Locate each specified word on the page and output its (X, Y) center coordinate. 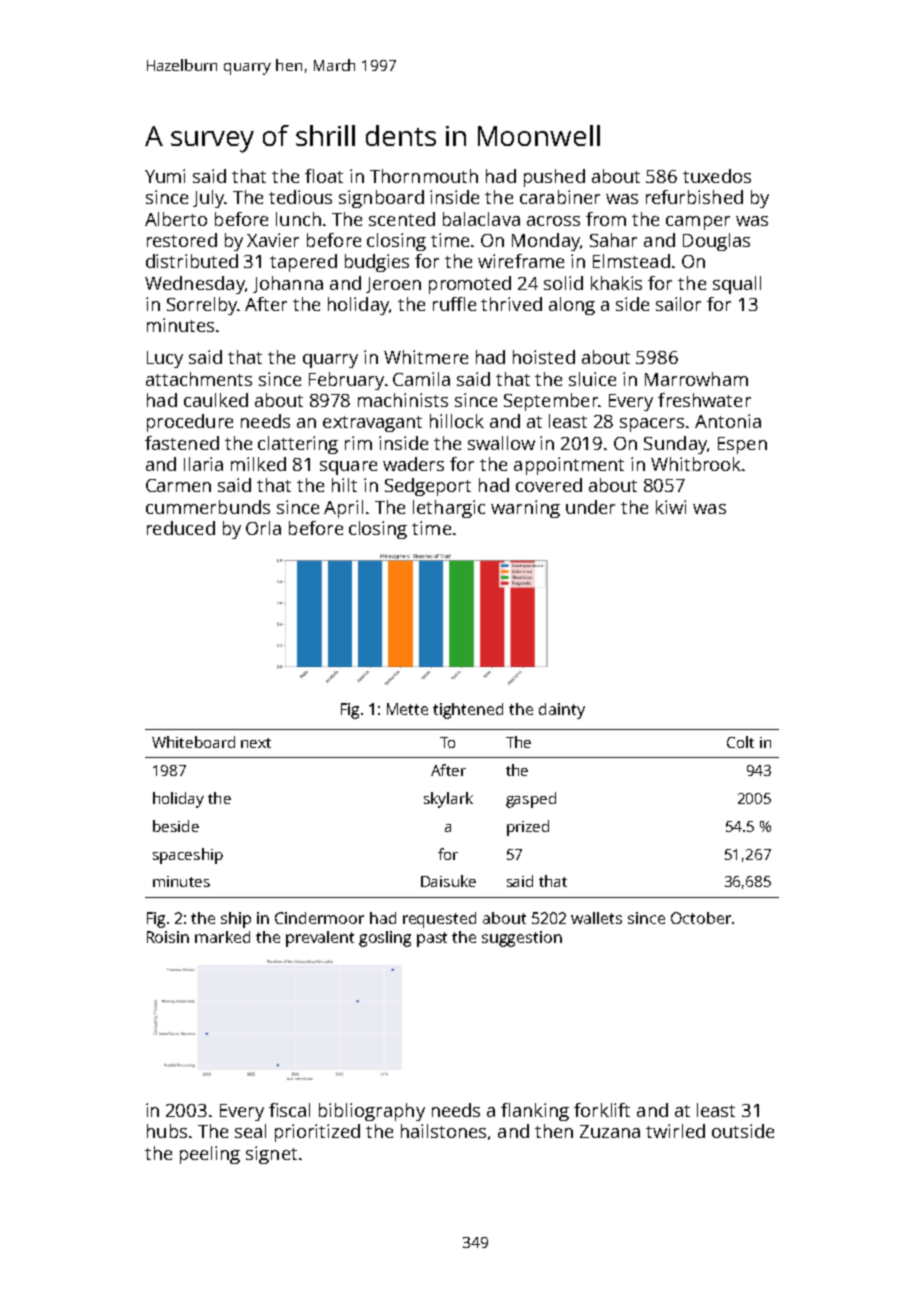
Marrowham (696, 379)
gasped (531, 800)
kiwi (671, 507)
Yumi (165, 176)
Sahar (613, 240)
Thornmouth (424, 176)
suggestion (522, 939)
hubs (167, 1131)
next (256, 743)
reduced (181, 528)
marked (222, 937)
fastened (182, 443)
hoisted (544, 357)
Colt (740, 742)
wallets (596, 918)
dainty (562, 711)
